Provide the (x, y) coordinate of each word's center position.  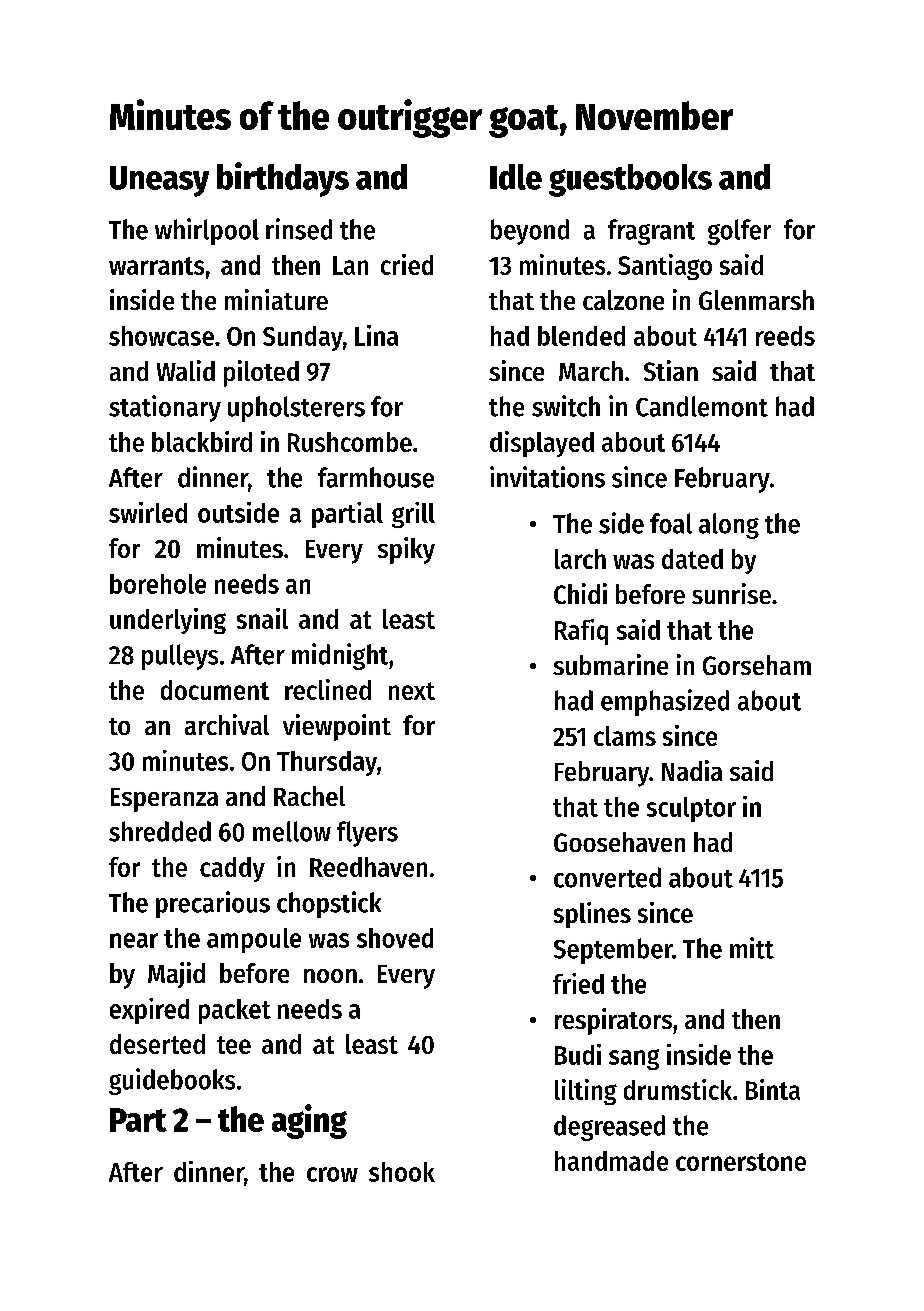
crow (332, 1174)
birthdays (283, 179)
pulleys (180, 657)
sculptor (691, 809)
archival (227, 724)
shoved (395, 938)
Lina (376, 335)
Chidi (580, 593)
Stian (671, 370)
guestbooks (630, 180)
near (134, 940)
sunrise (731, 593)
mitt (752, 948)
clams (625, 736)
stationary (165, 408)
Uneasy (159, 181)
